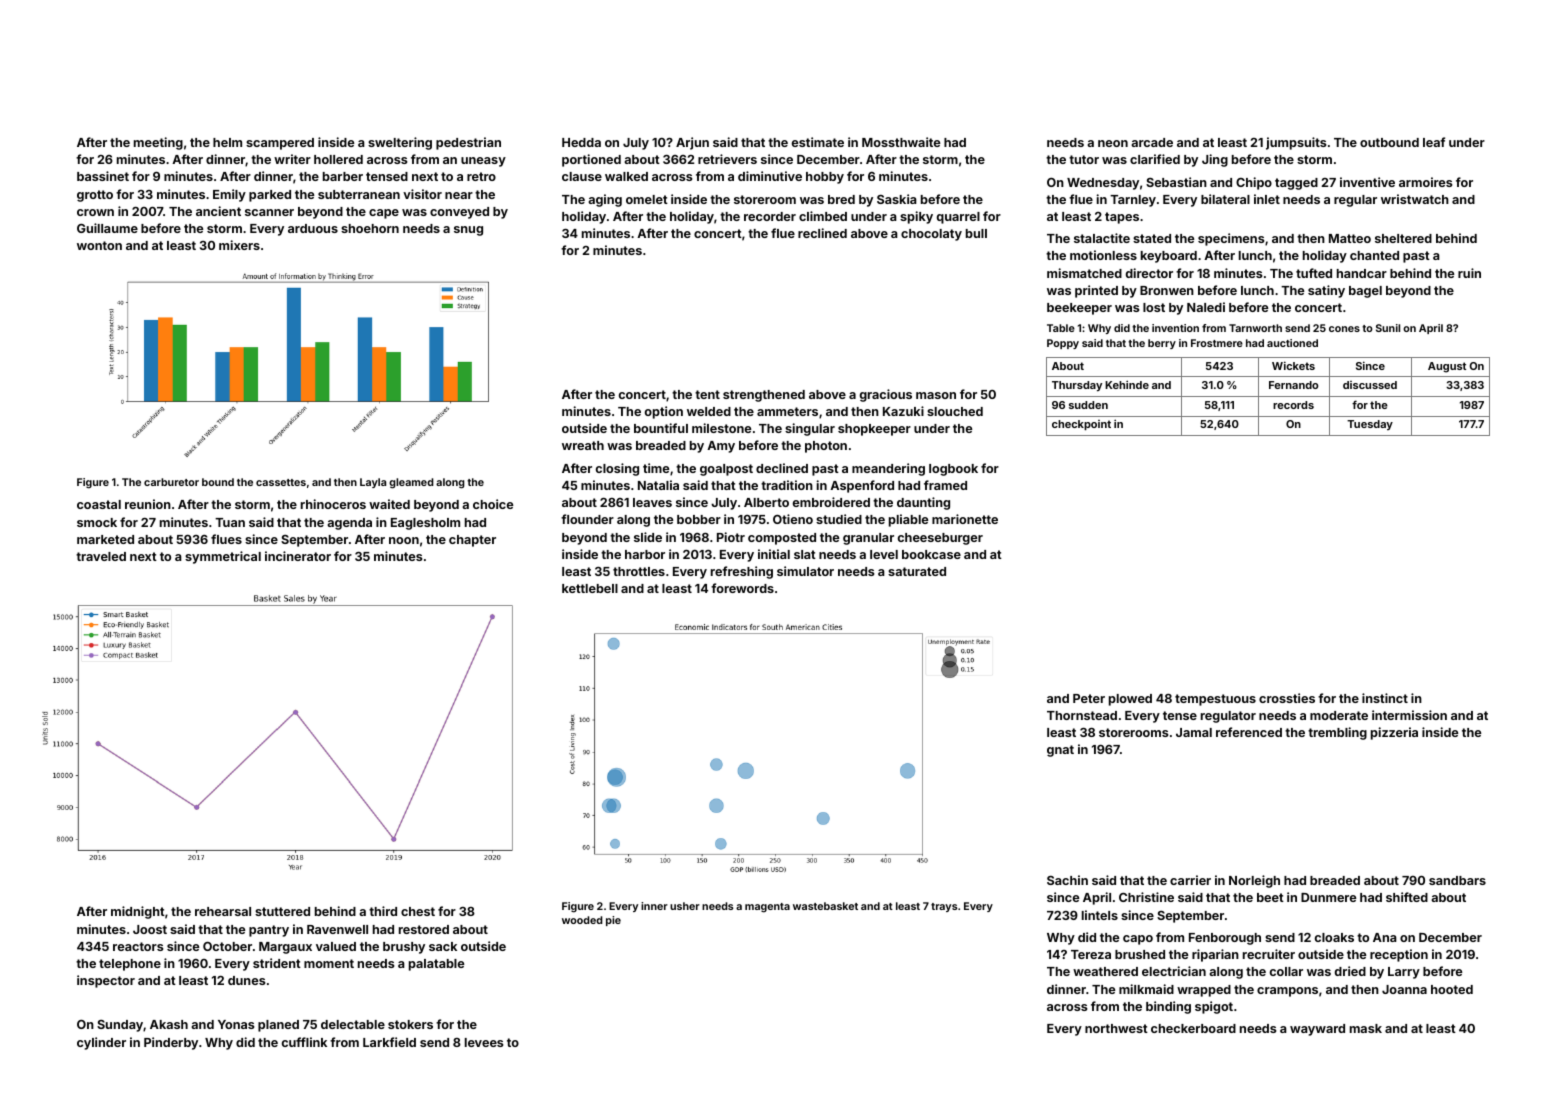  Describe the element at coordinates (468, 231) in the screenshot. I see `snug` at that location.
